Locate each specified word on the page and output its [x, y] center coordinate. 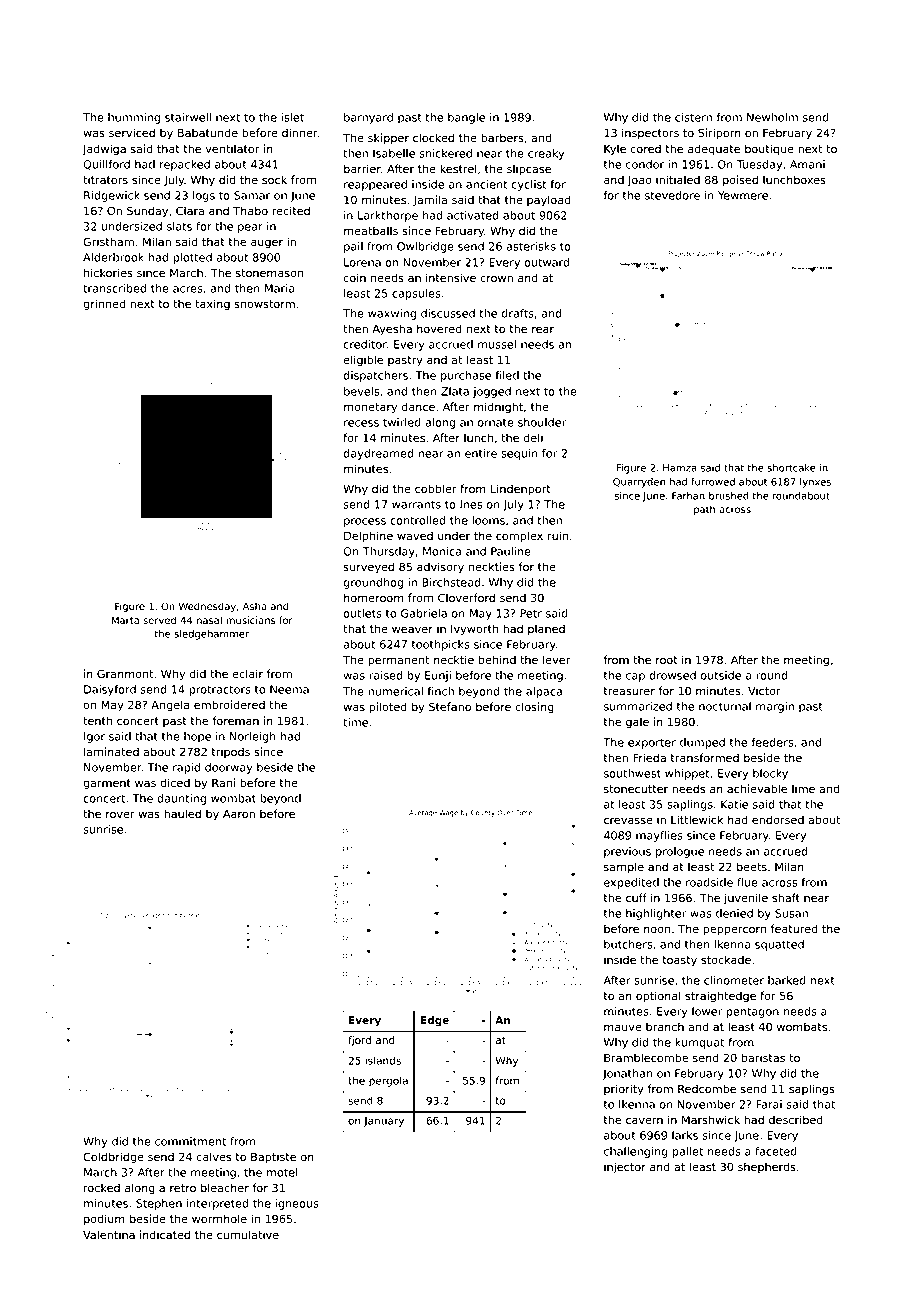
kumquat [699, 1043]
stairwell [188, 117]
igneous [297, 1204]
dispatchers [375, 376]
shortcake [791, 468]
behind [497, 659]
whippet [687, 774]
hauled [182, 813]
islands [383, 1060]
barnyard [368, 118]
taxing [212, 305]
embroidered [229, 704]
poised [740, 181]
